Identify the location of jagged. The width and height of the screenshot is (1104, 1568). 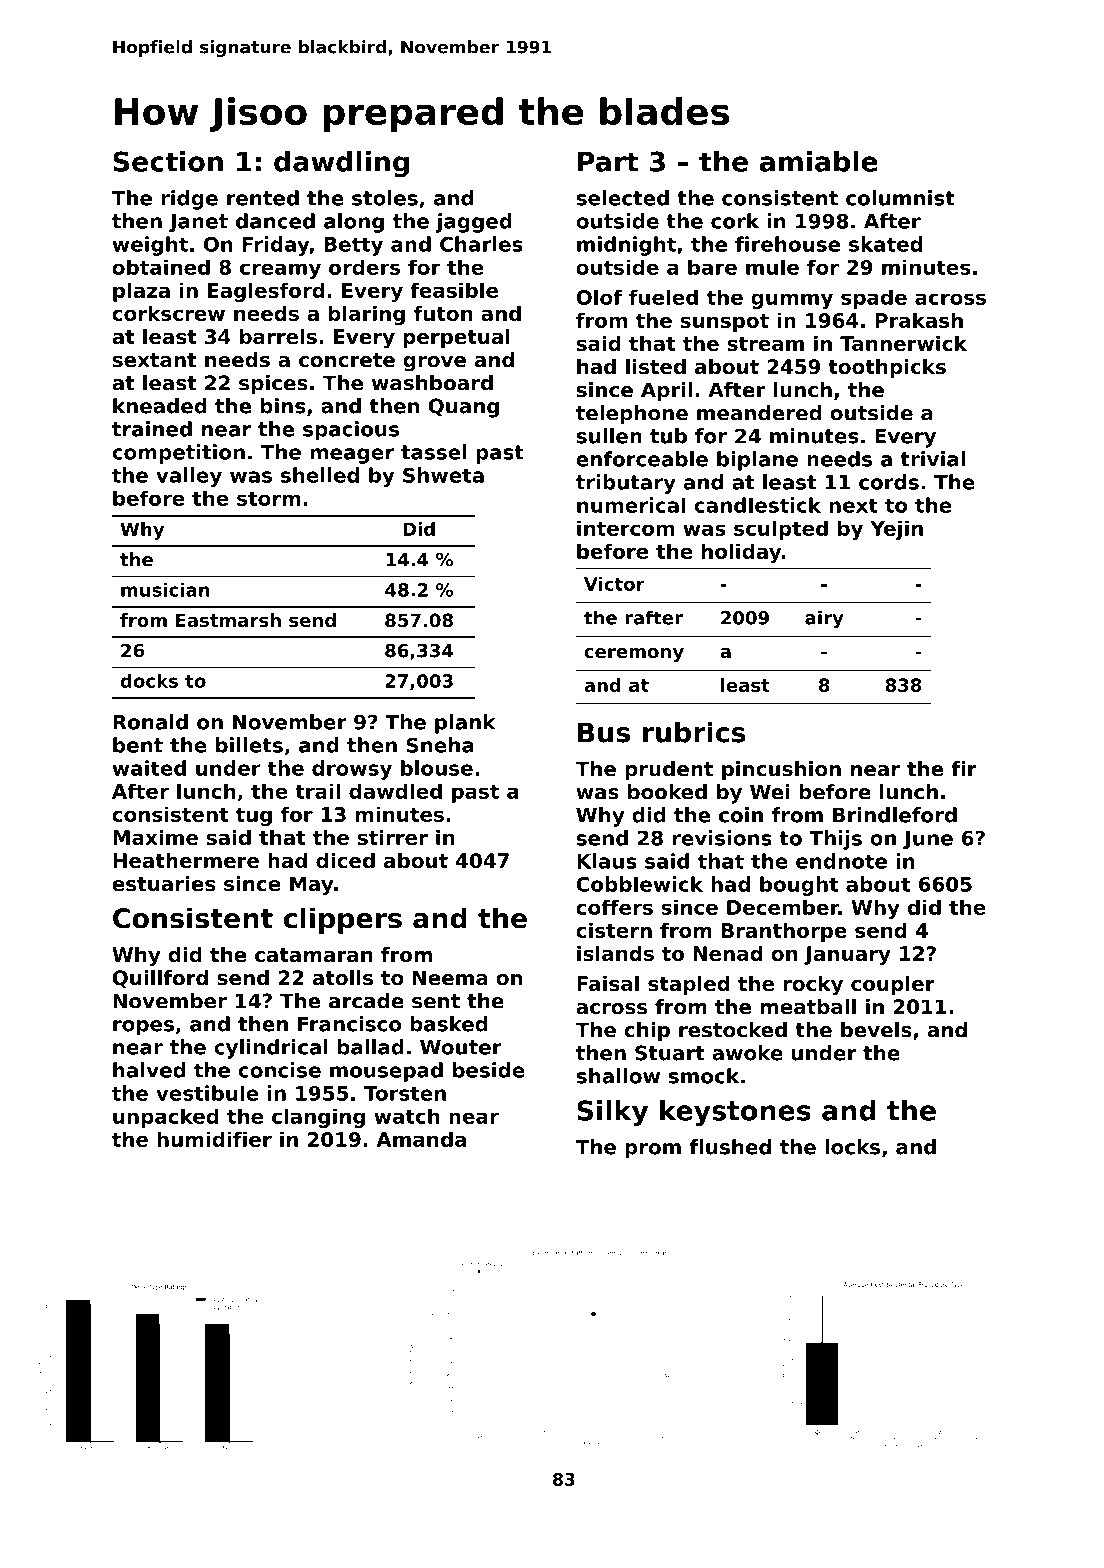
(474, 223).
